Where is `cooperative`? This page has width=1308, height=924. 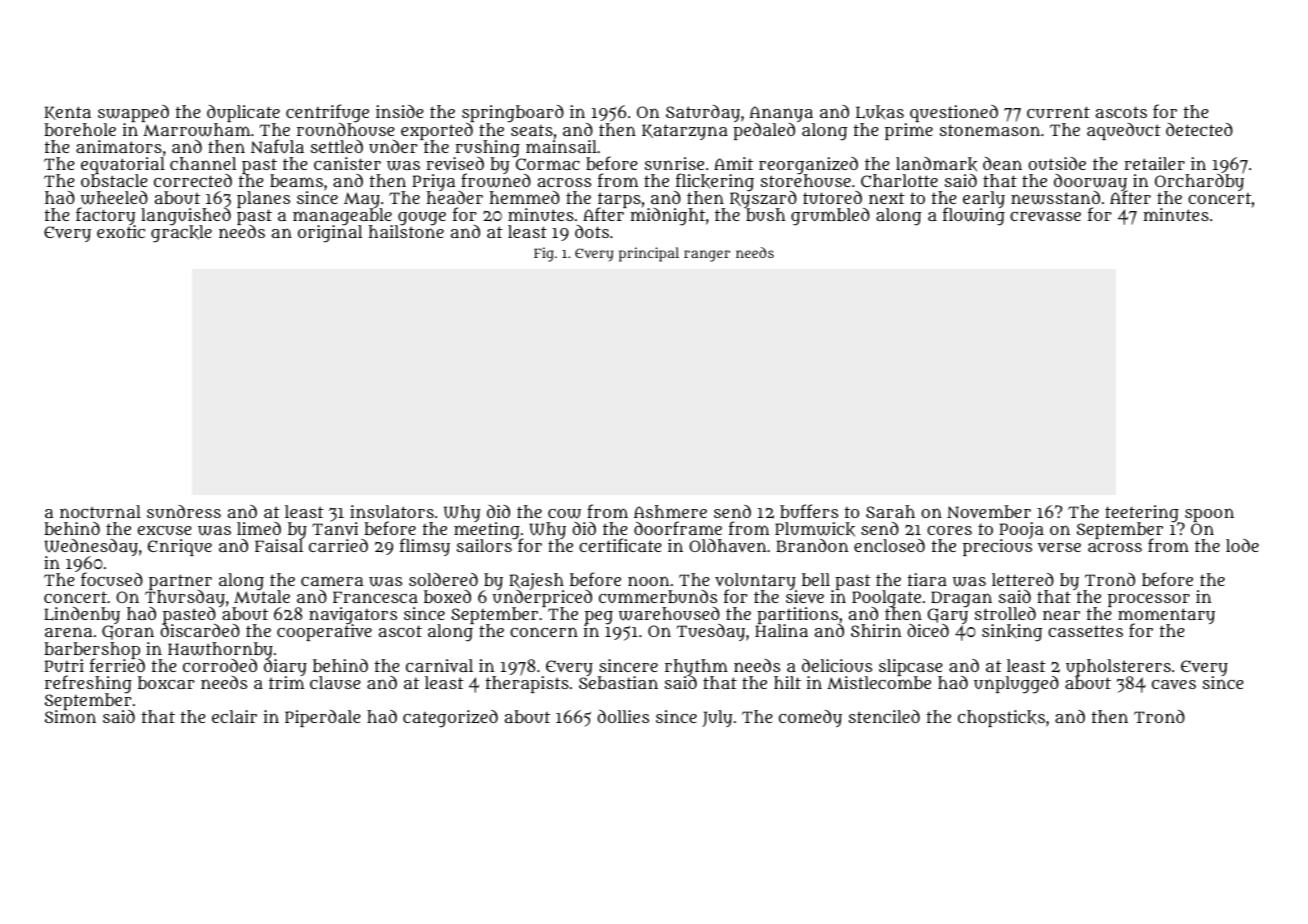
cooperative is located at coordinates (324, 633).
